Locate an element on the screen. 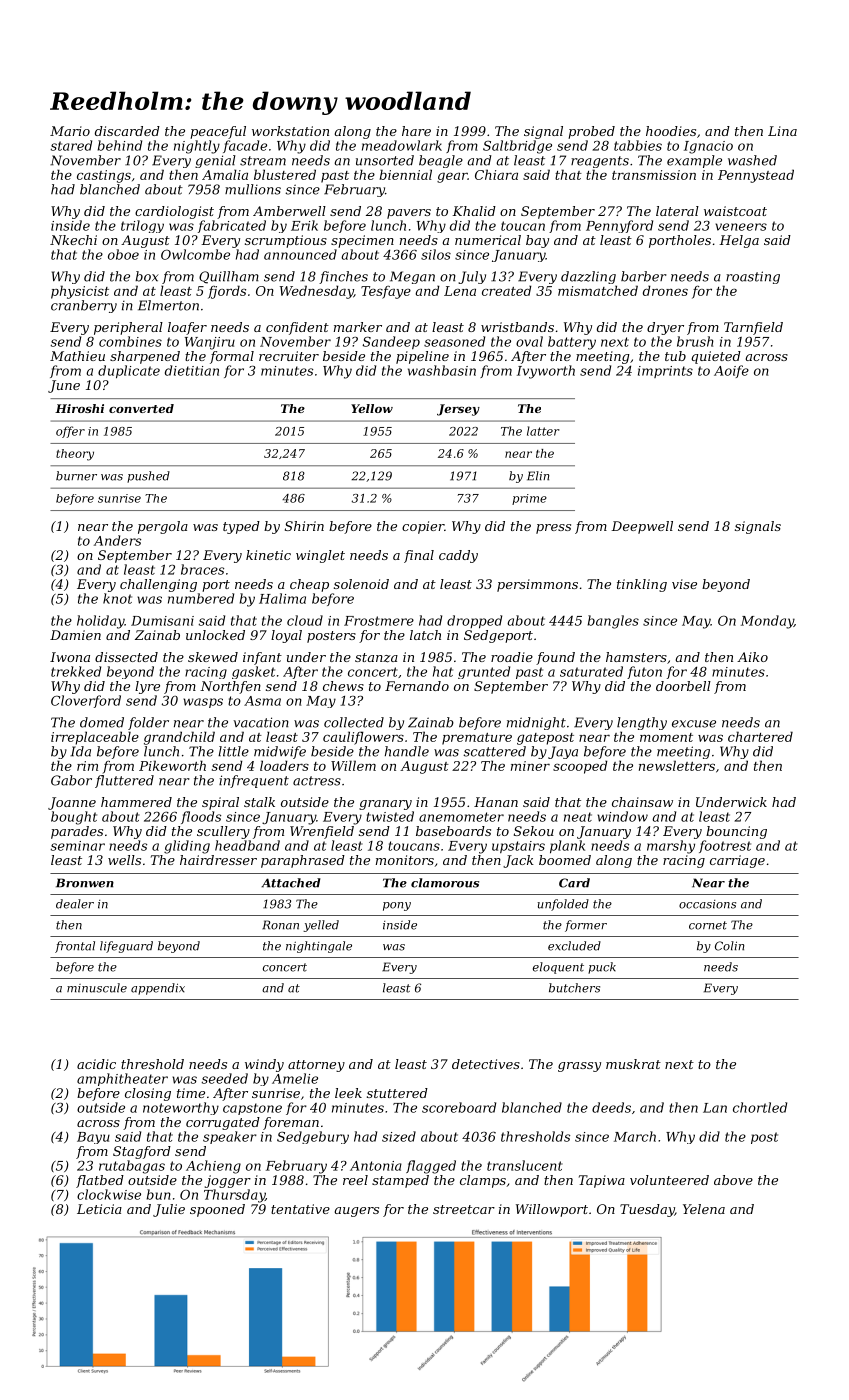 The width and height of the screenshot is (849, 1400). bought is located at coordinates (74, 818).
